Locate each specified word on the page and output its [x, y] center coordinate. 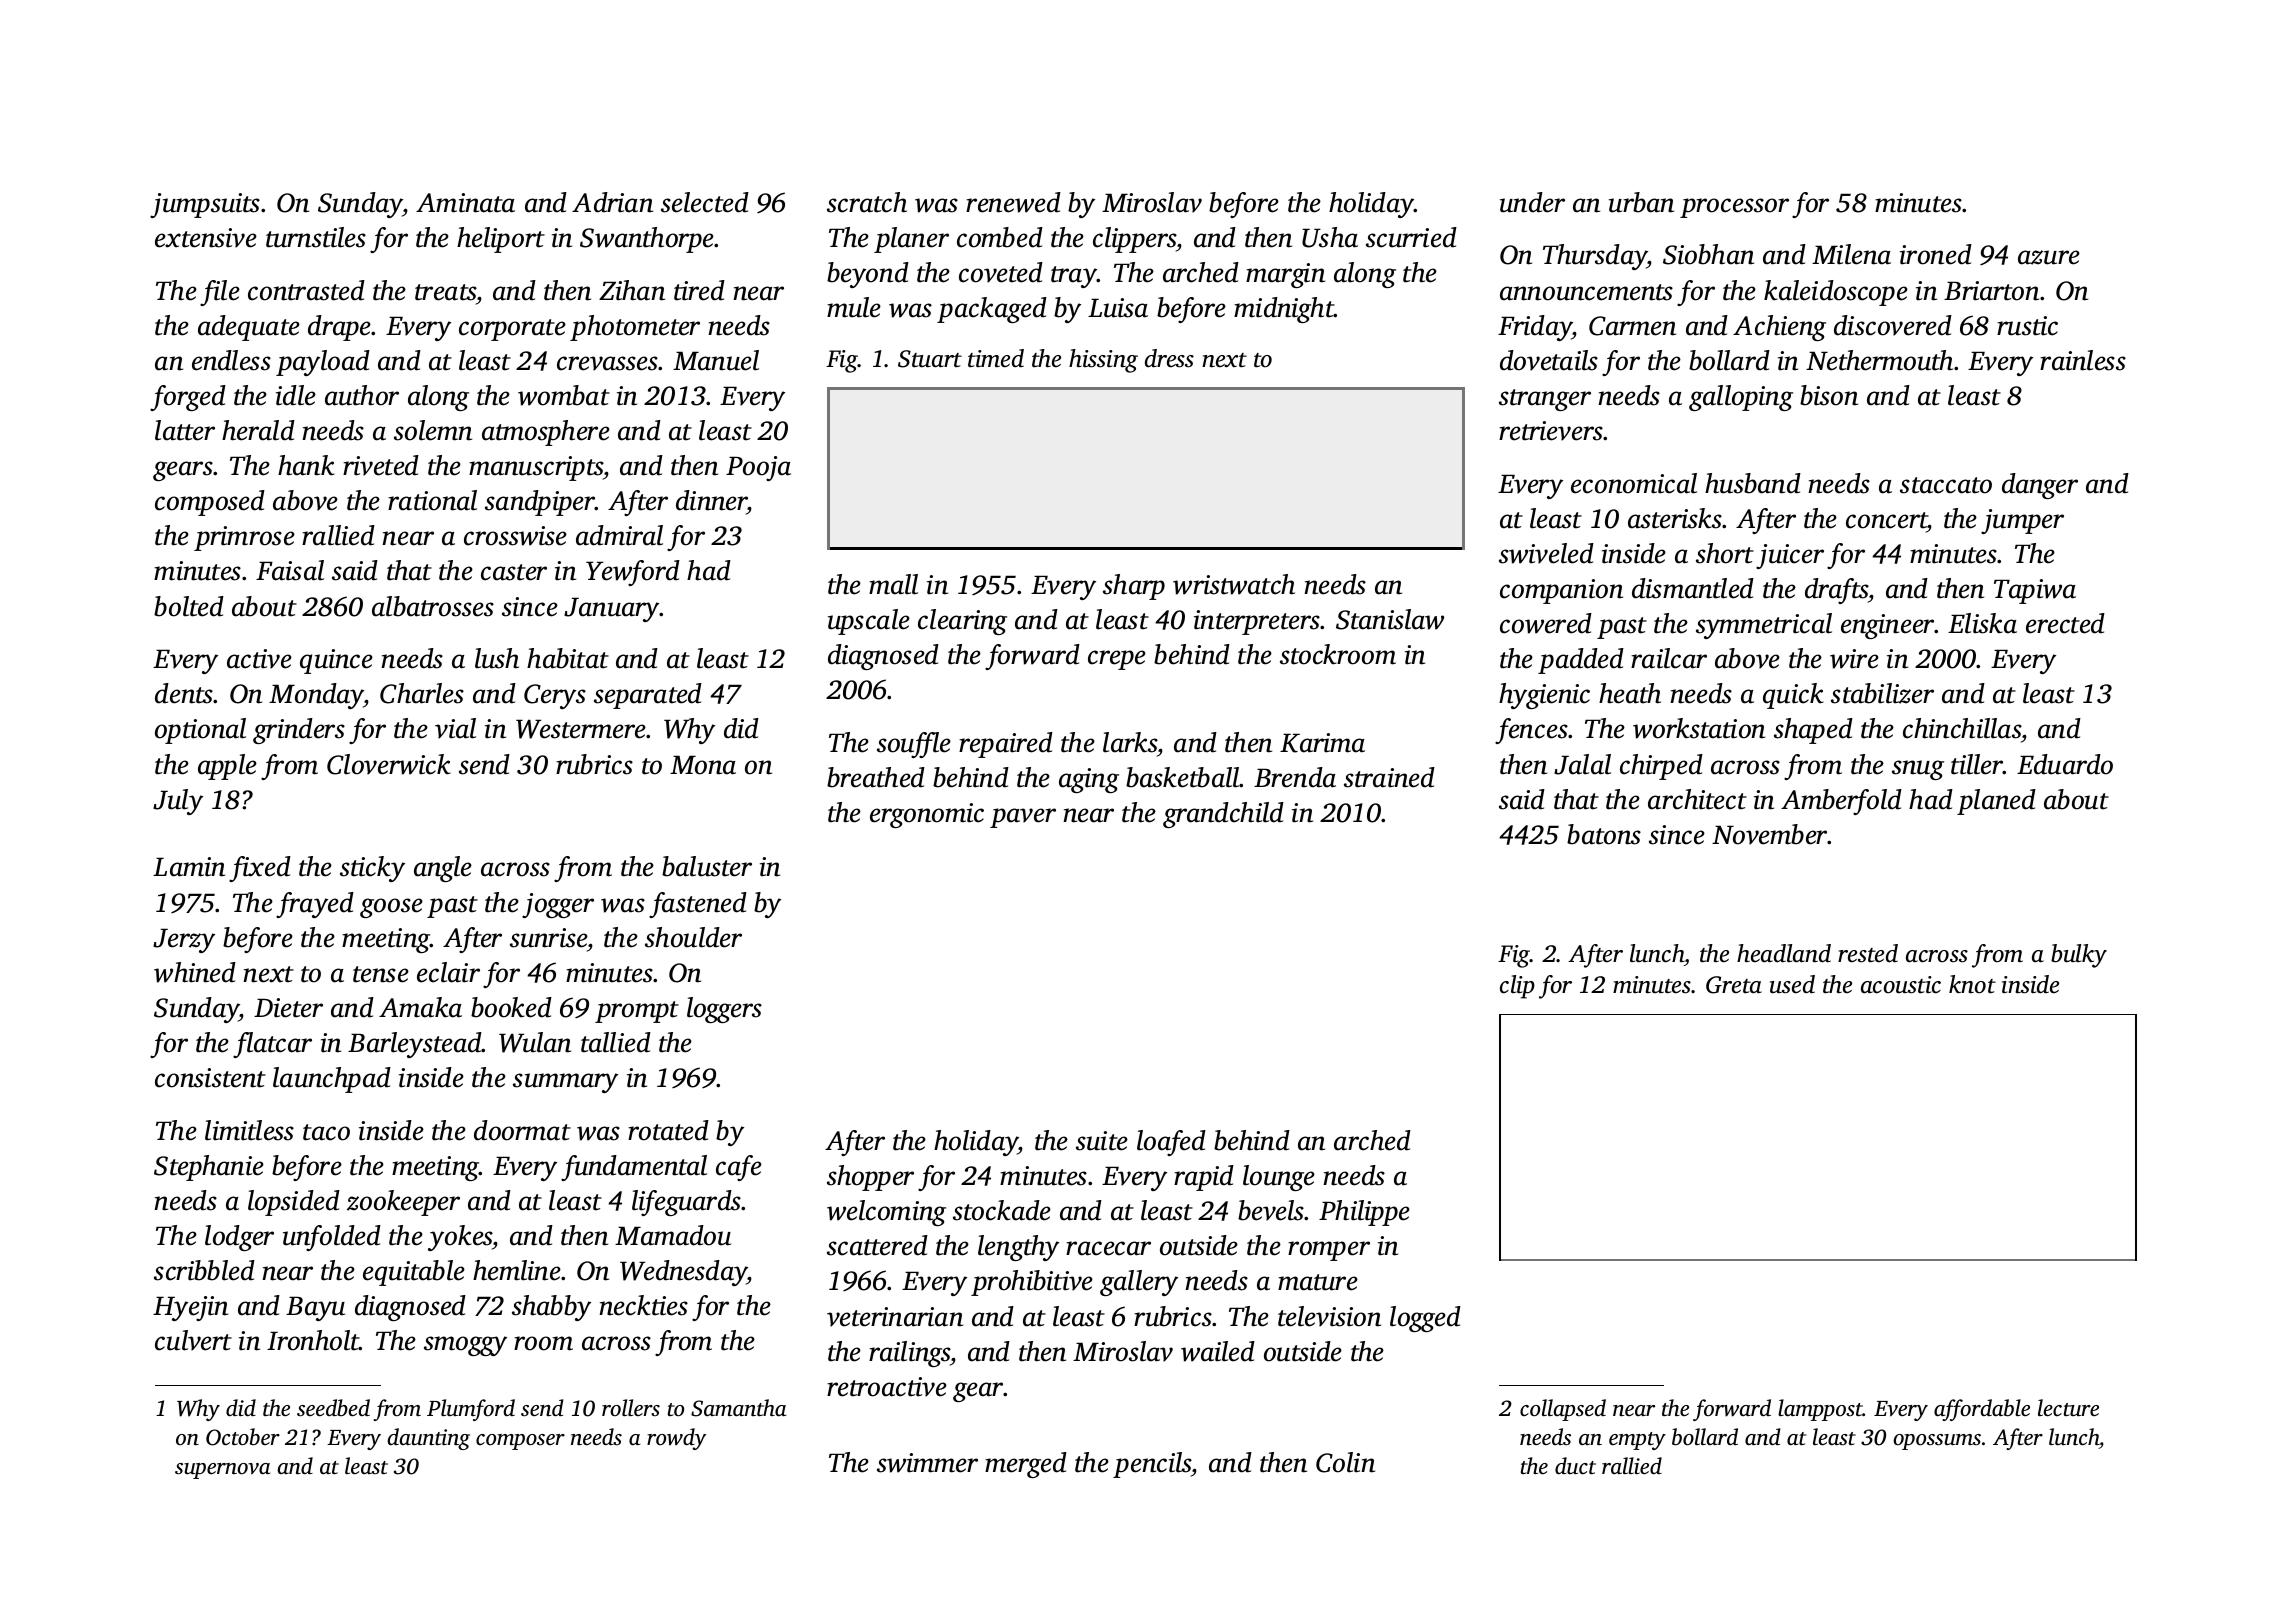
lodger [239, 1238]
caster [514, 572]
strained [1389, 777]
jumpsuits [205, 205]
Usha [1330, 237]
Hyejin [190, 1308]
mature [1318, 1282]
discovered [1893, 325]
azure [2049, 257]
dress [1169, 358]
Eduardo [2065, 764]
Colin [1345, 1462]
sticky [372, 869]
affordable [1982, 1410]
